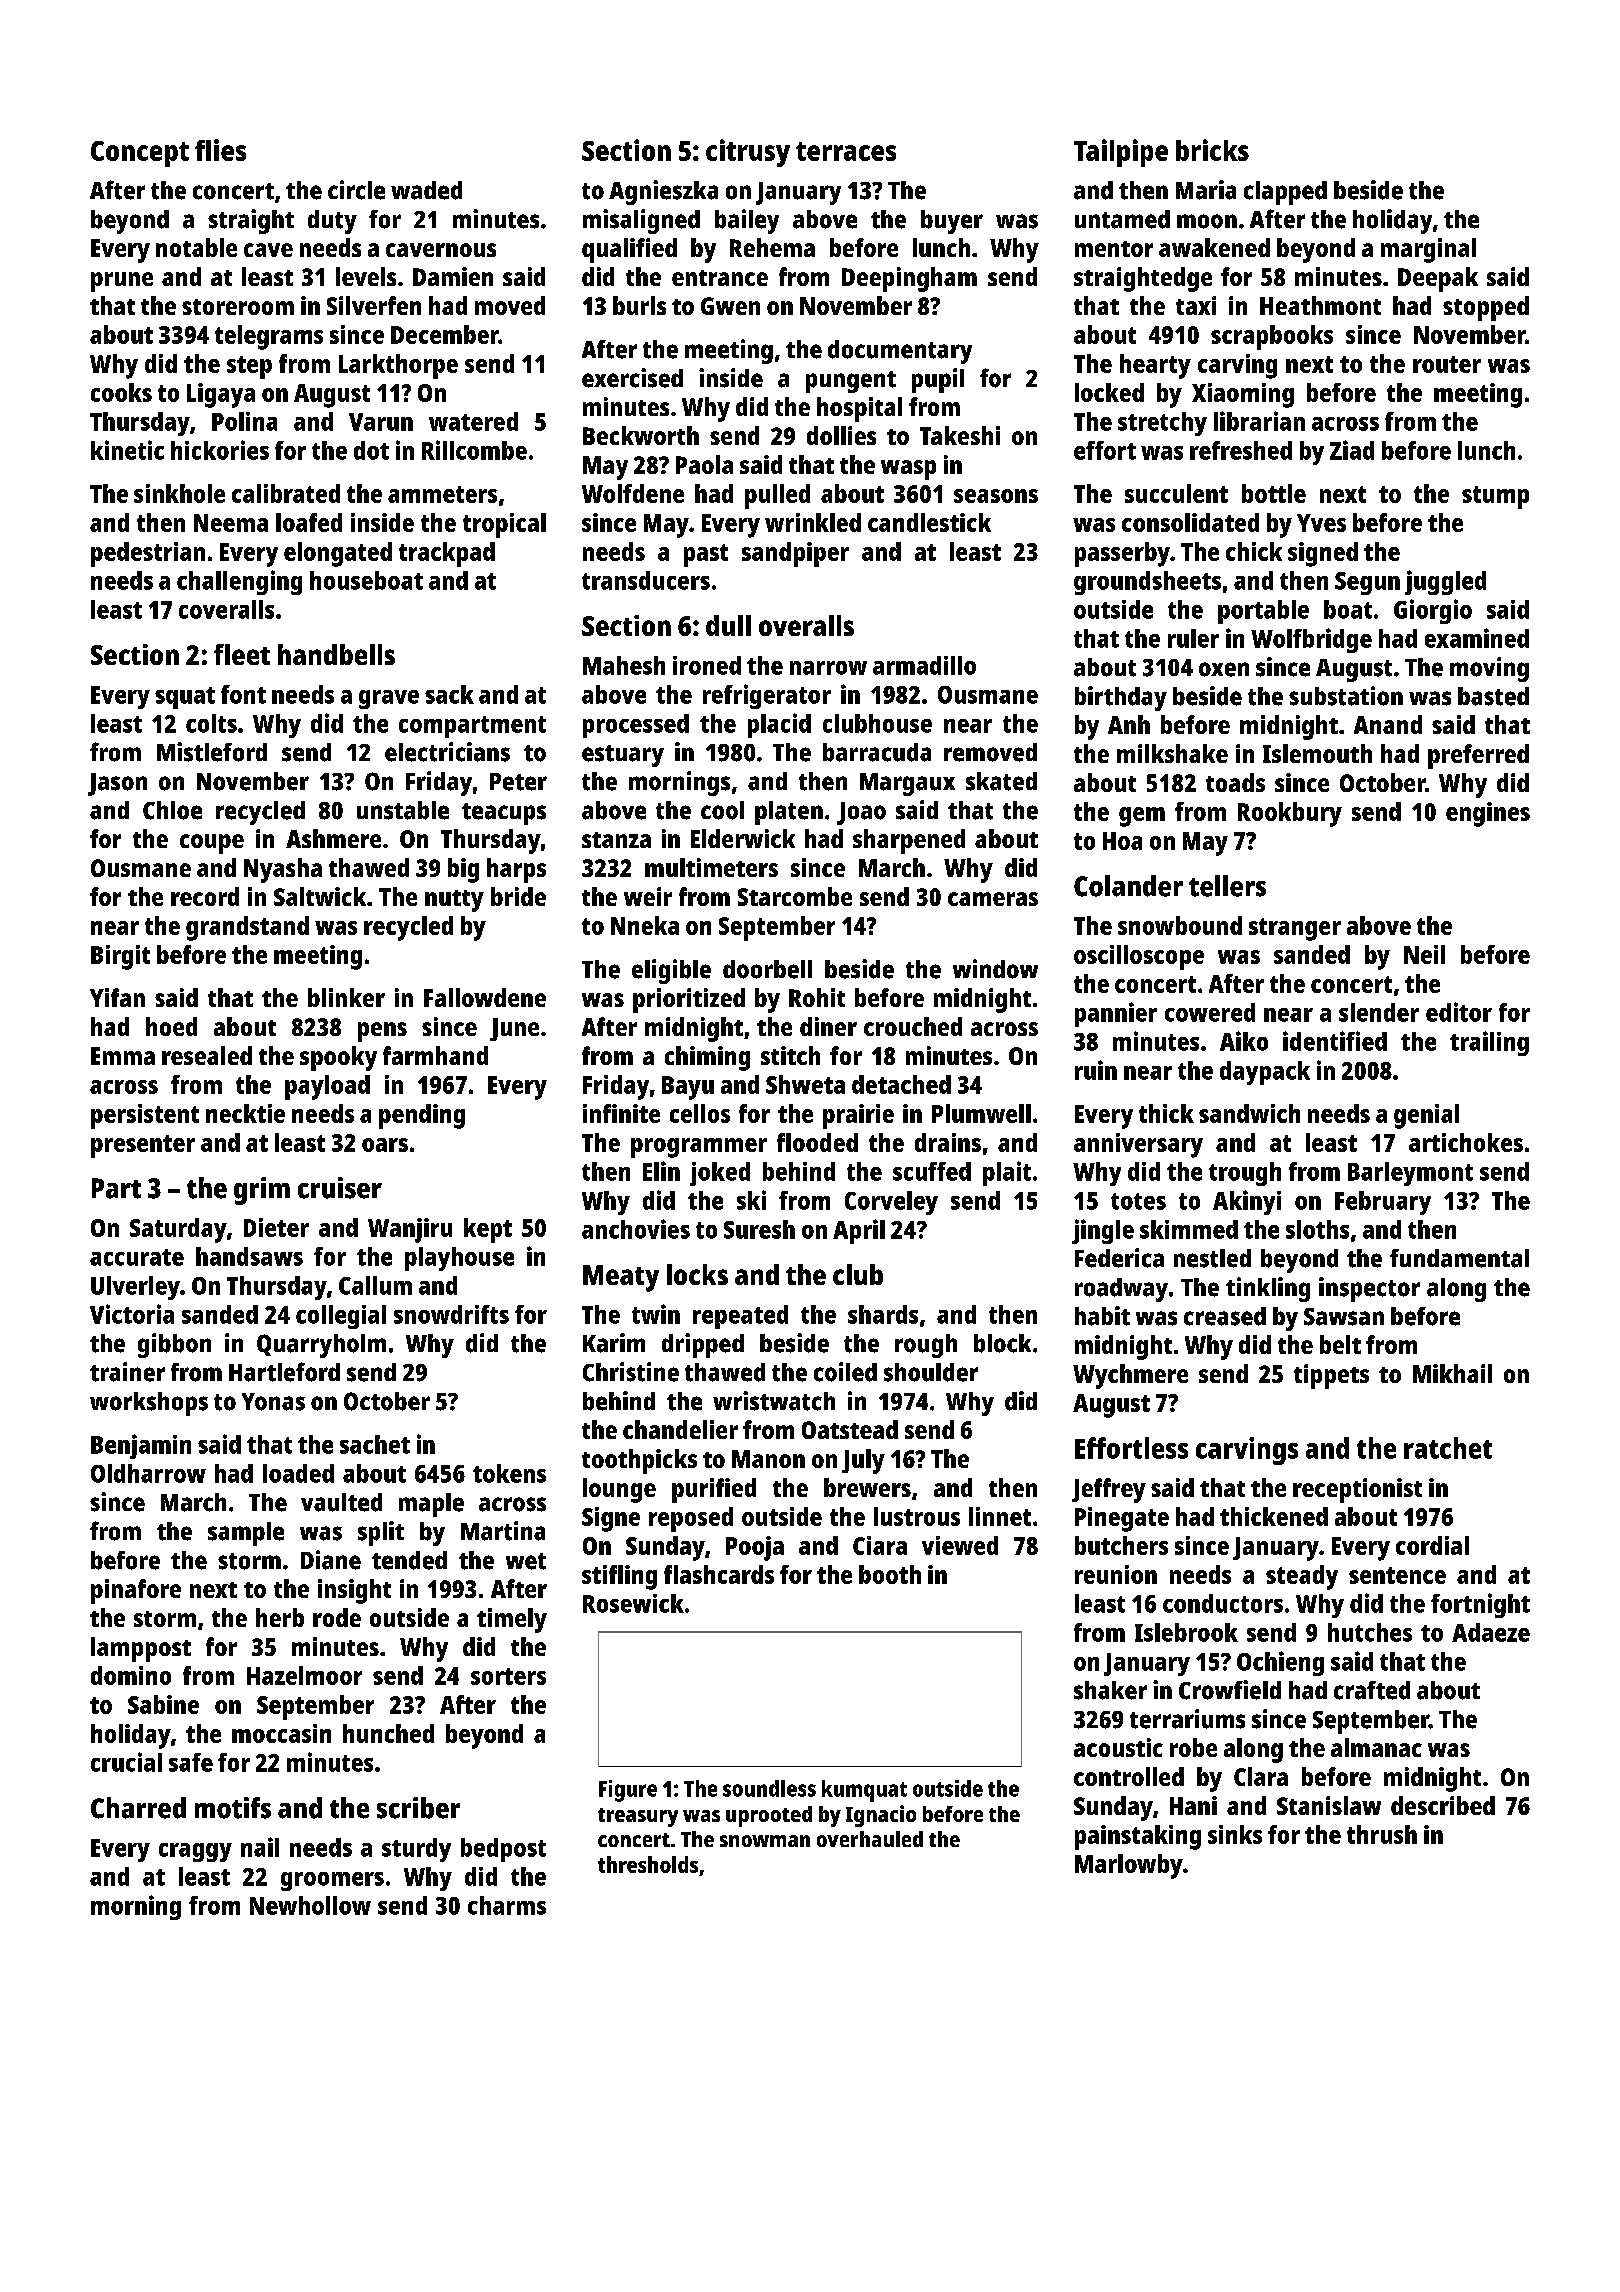 This screenshot has height=2292, width=1620. I want to click on Beckworth, so click(641, 435).
